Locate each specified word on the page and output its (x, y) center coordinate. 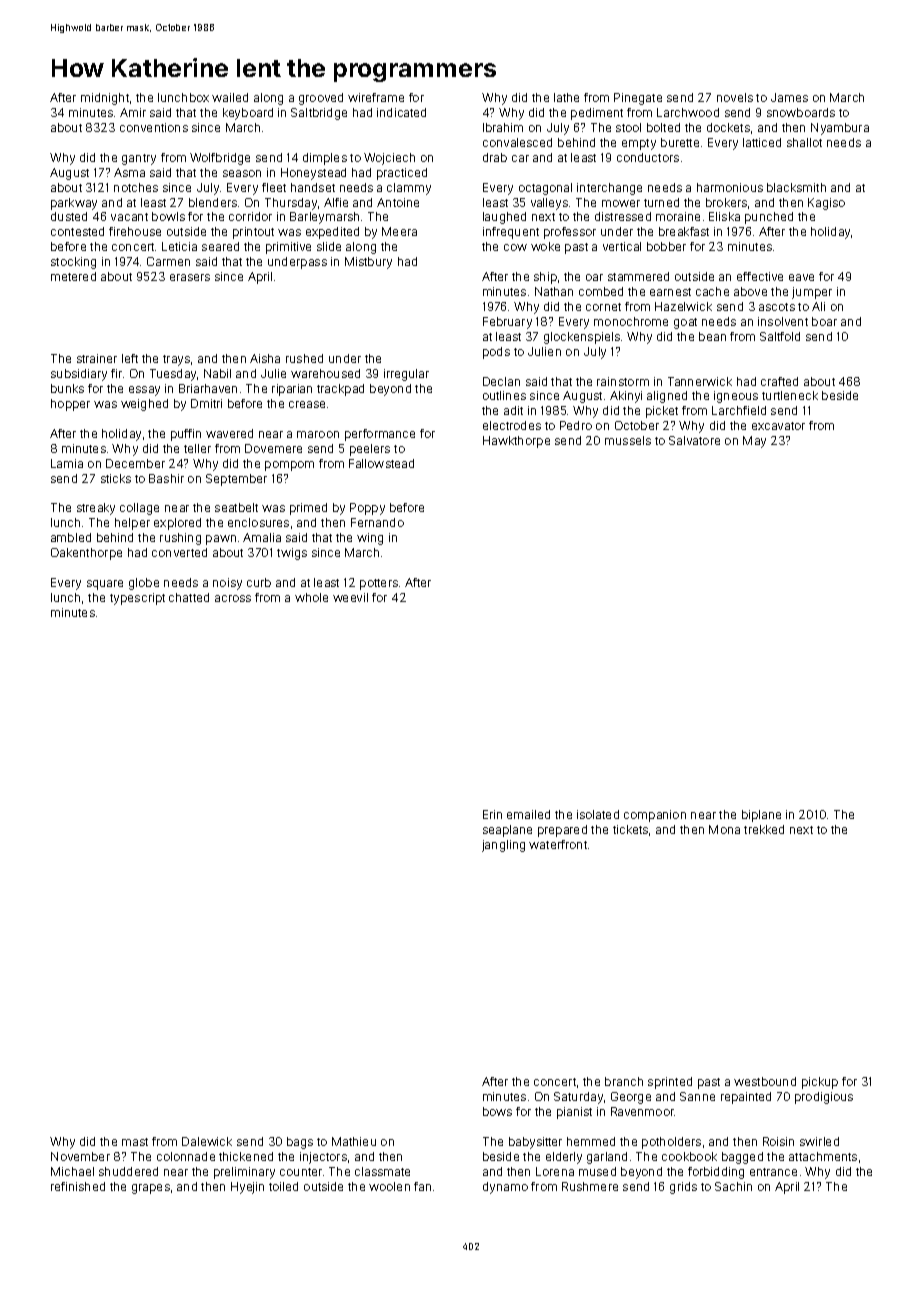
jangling (503, 846)
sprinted (670, 1083)
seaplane (507, 831)
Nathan (554, 291)
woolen (389, 1186)
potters (379, 584)
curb (259, 582)
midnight (105, 99)
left (130, 358)
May (754, 442)
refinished (78, 1186)
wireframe (376, 97)
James (789, 97)
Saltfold (780, 336)
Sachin (733, 1186)
